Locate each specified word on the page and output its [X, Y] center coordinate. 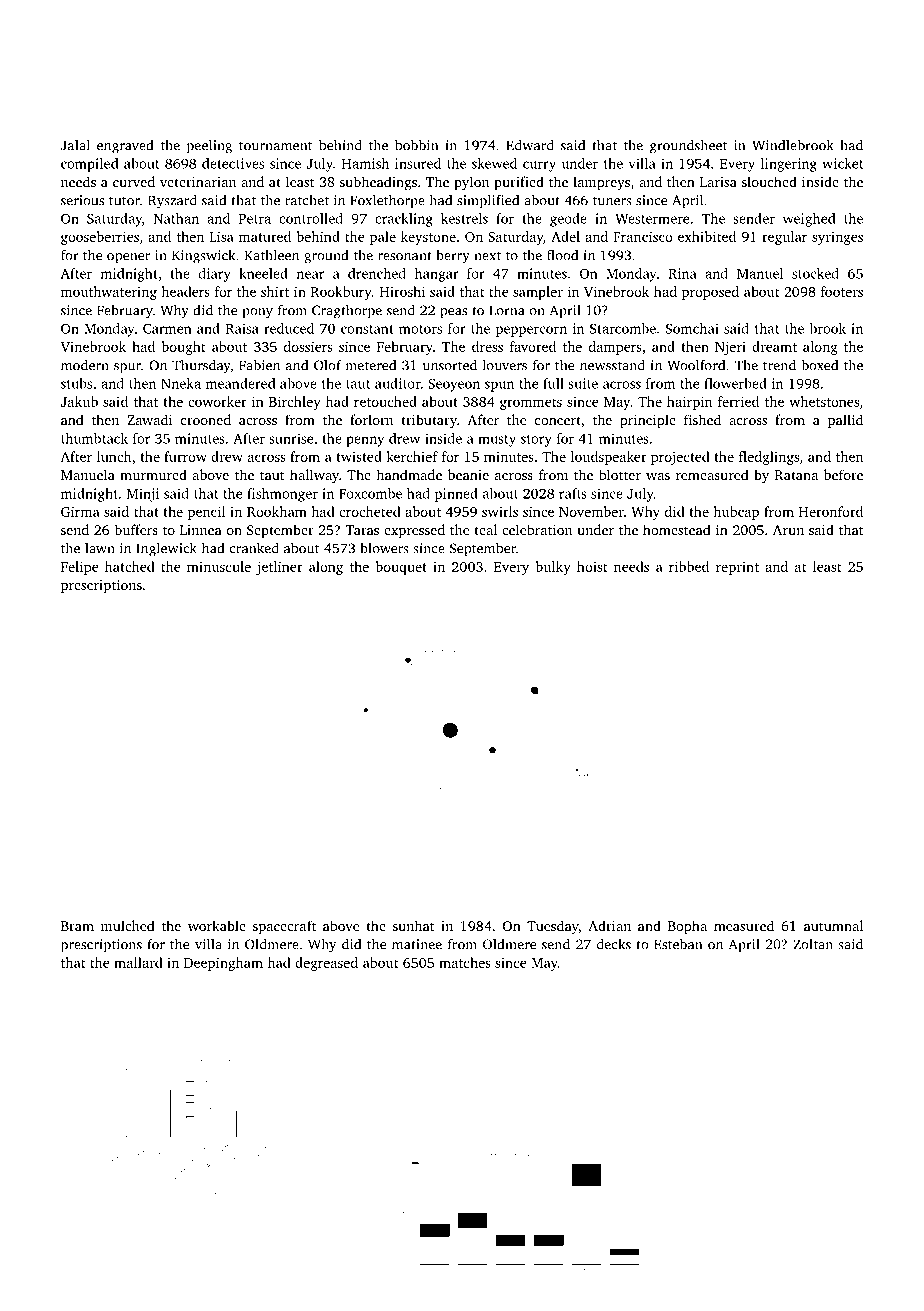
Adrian [609, 925]
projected [680, 458]
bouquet [401, 568]
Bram [77, 926]
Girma [80, 511]
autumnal [833, 925]
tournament [276, 146]
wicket [842, 163]
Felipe [80, 568]
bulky [553, 568]
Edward [530, 145]
